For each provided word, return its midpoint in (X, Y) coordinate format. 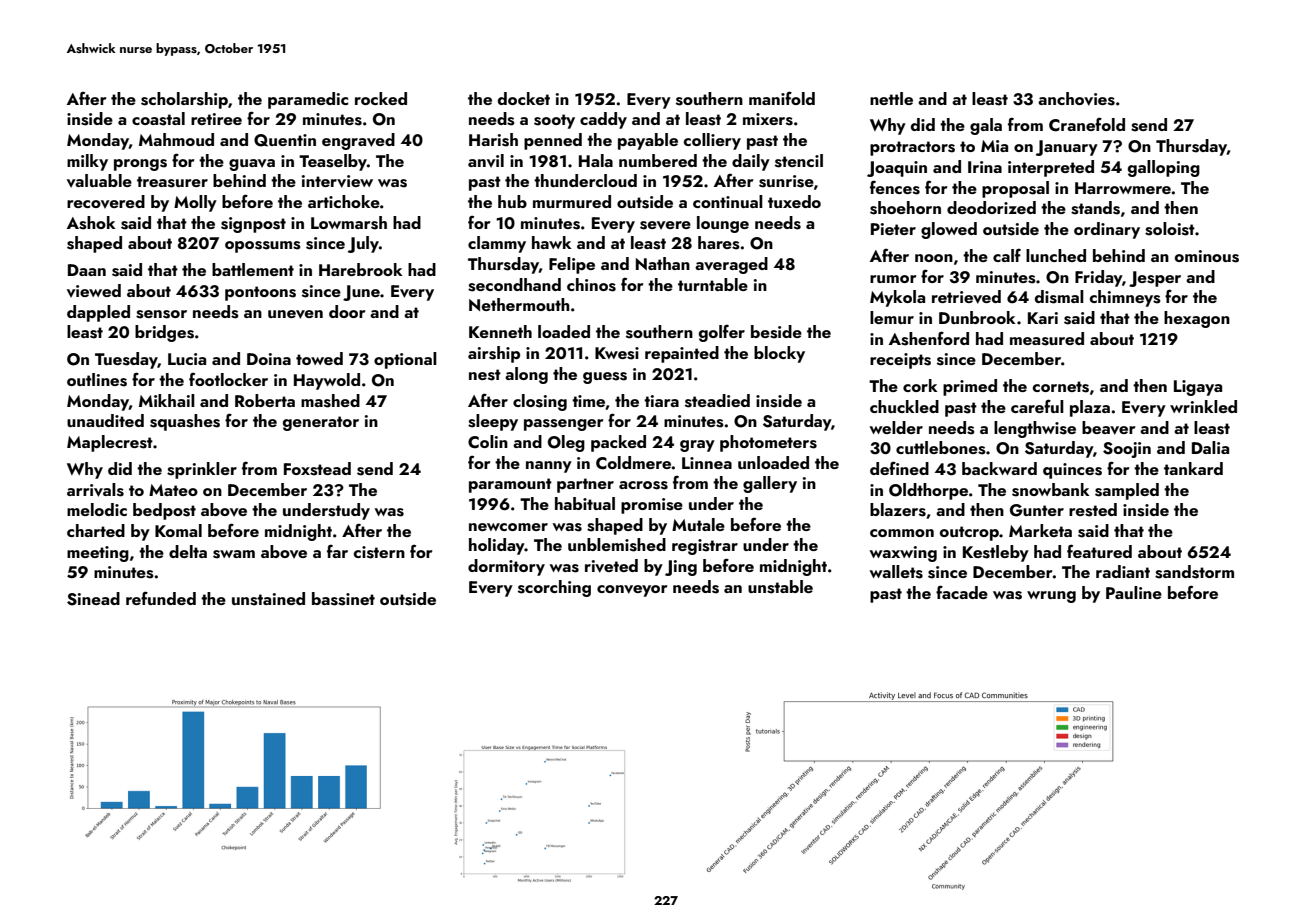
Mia (994, 146)
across (643, 485)
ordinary (1107, 230)
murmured (572, 201)
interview (337, 181)
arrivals (95, 490)
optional (405, 360)
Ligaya (1198, 388)
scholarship (184, 100)
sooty (554, 121)
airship (494, 354)
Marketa (1040, 530)
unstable (780, 587)
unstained (268, 599)
